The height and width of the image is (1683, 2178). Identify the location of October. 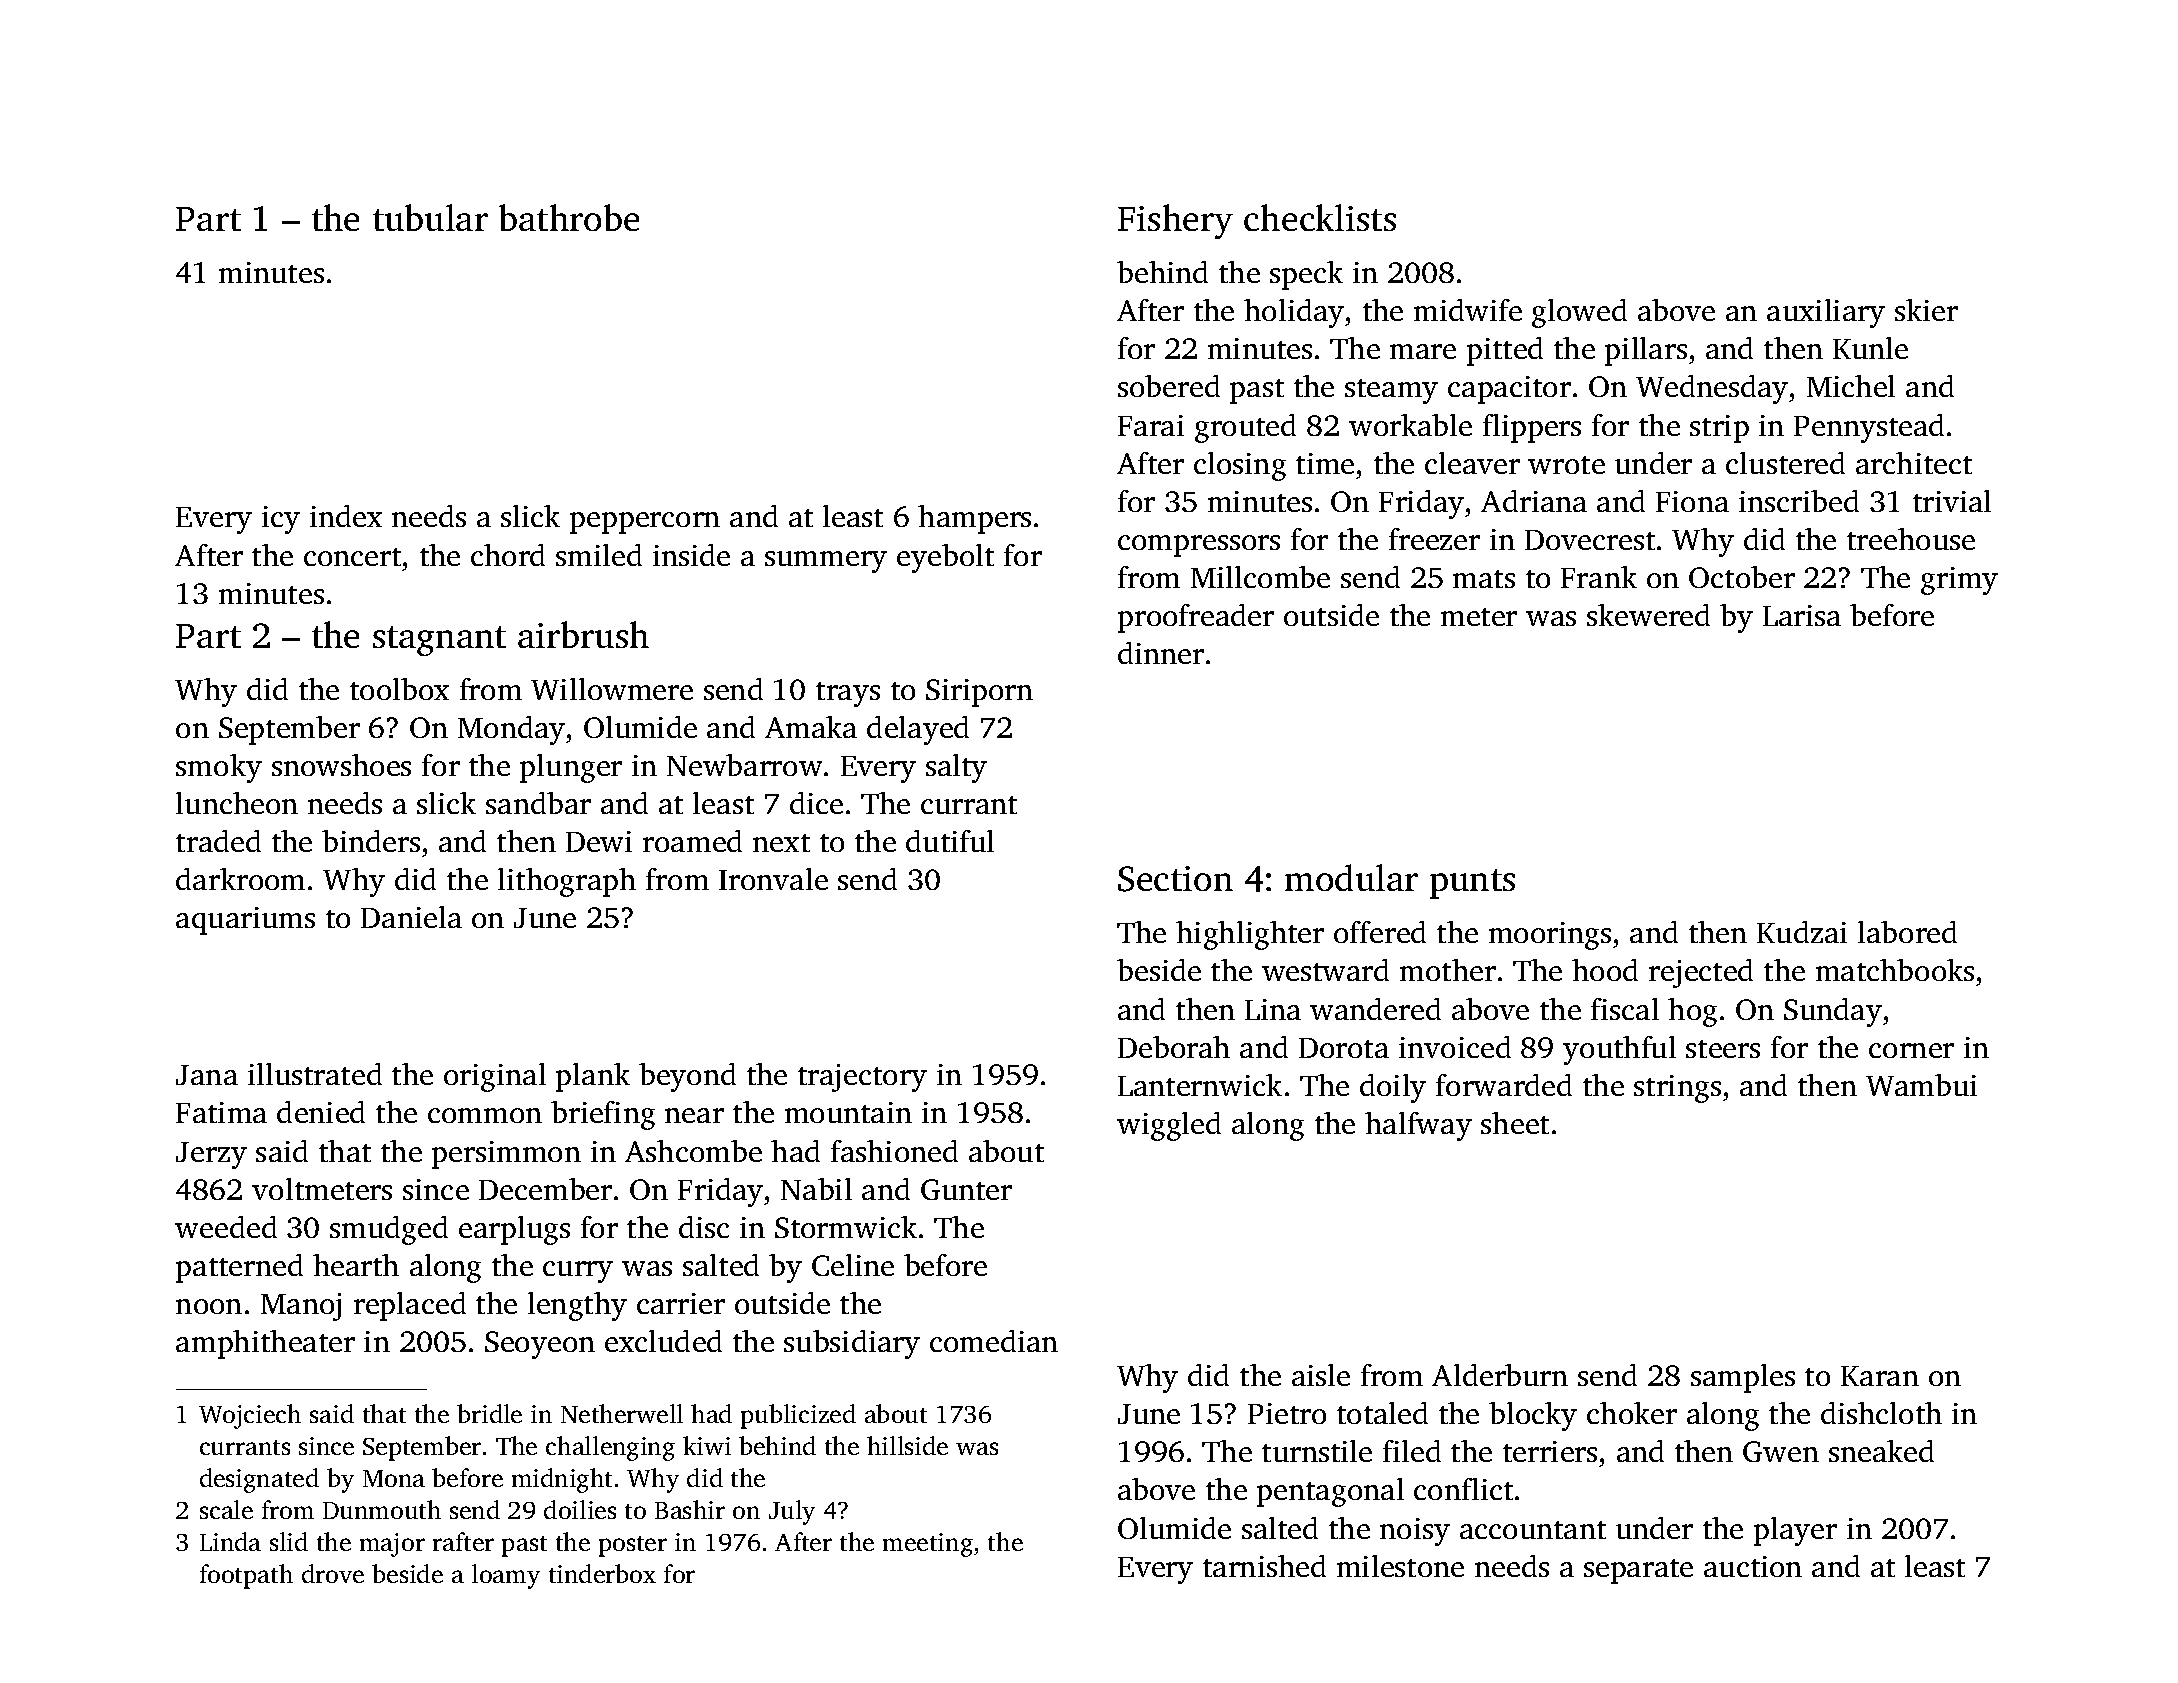
(1742, 577).
